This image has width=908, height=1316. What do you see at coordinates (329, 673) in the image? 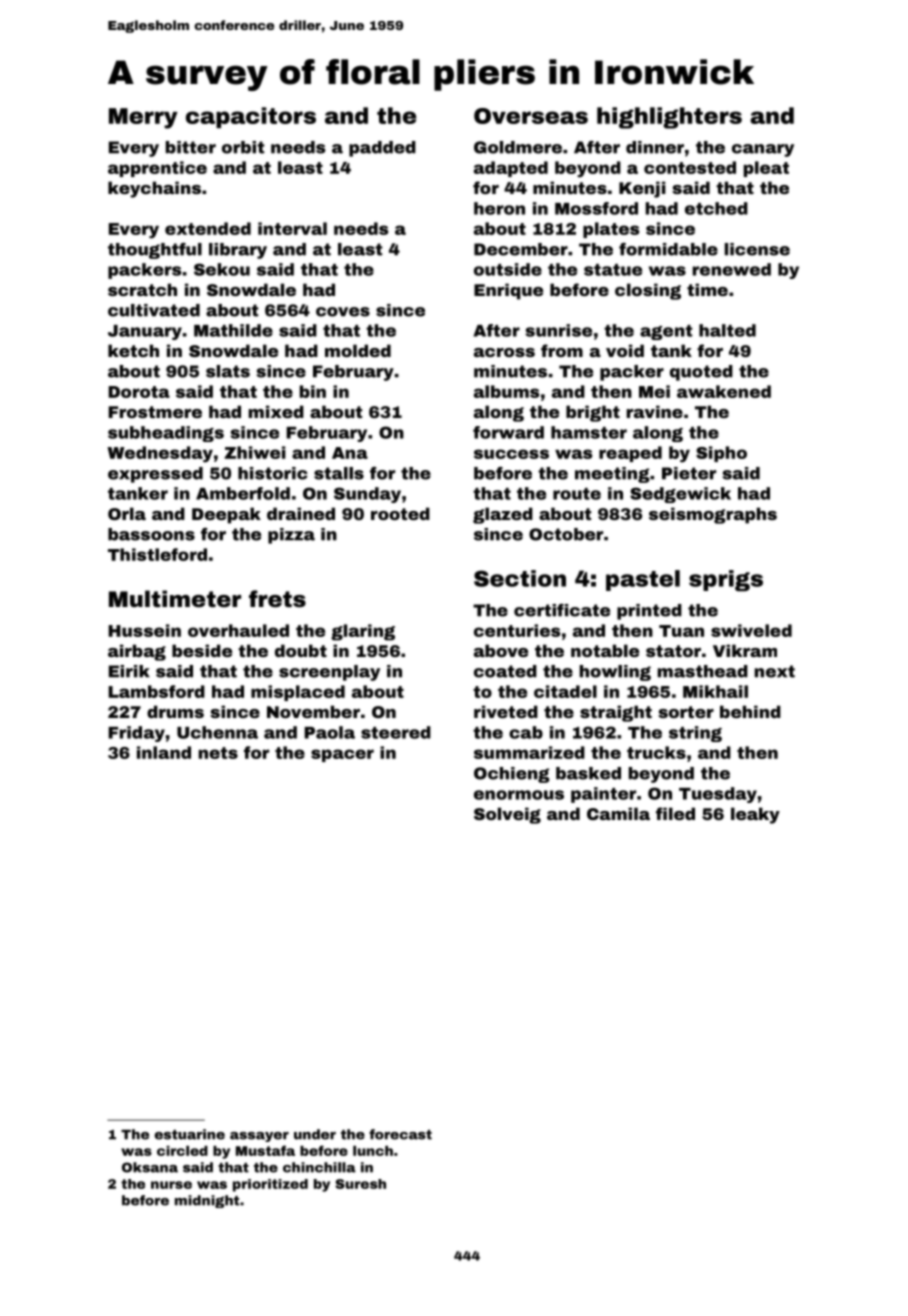
I see `screenplay` at bounding box center [329, 673].
